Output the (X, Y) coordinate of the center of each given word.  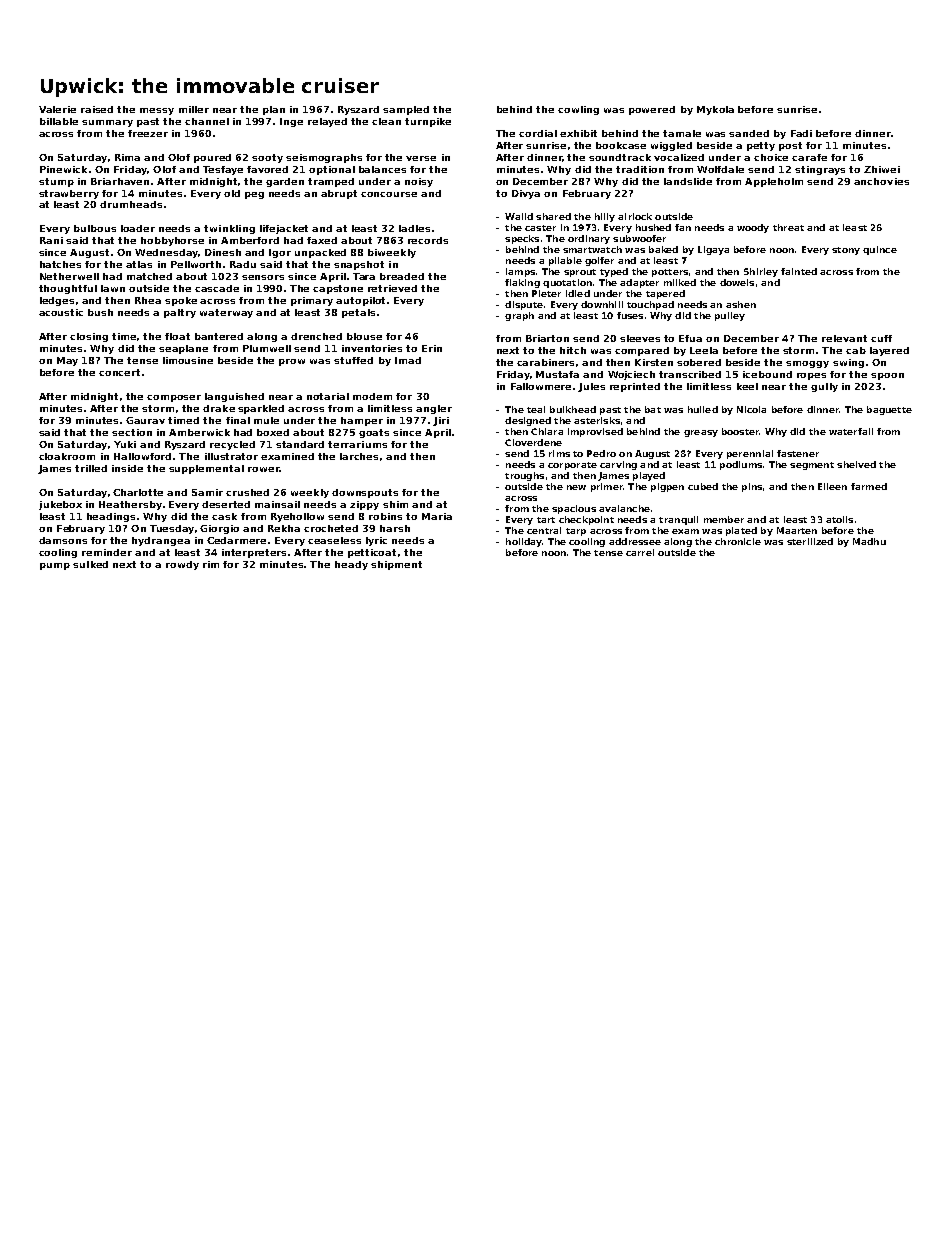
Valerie (57, 109)
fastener (798, 453)
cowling (578, 110)
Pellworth (196, 264)
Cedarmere (236, 540)
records (428, 240)
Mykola (715, 110)
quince (880, 250)
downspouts (365, 493)
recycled (232, 445)
